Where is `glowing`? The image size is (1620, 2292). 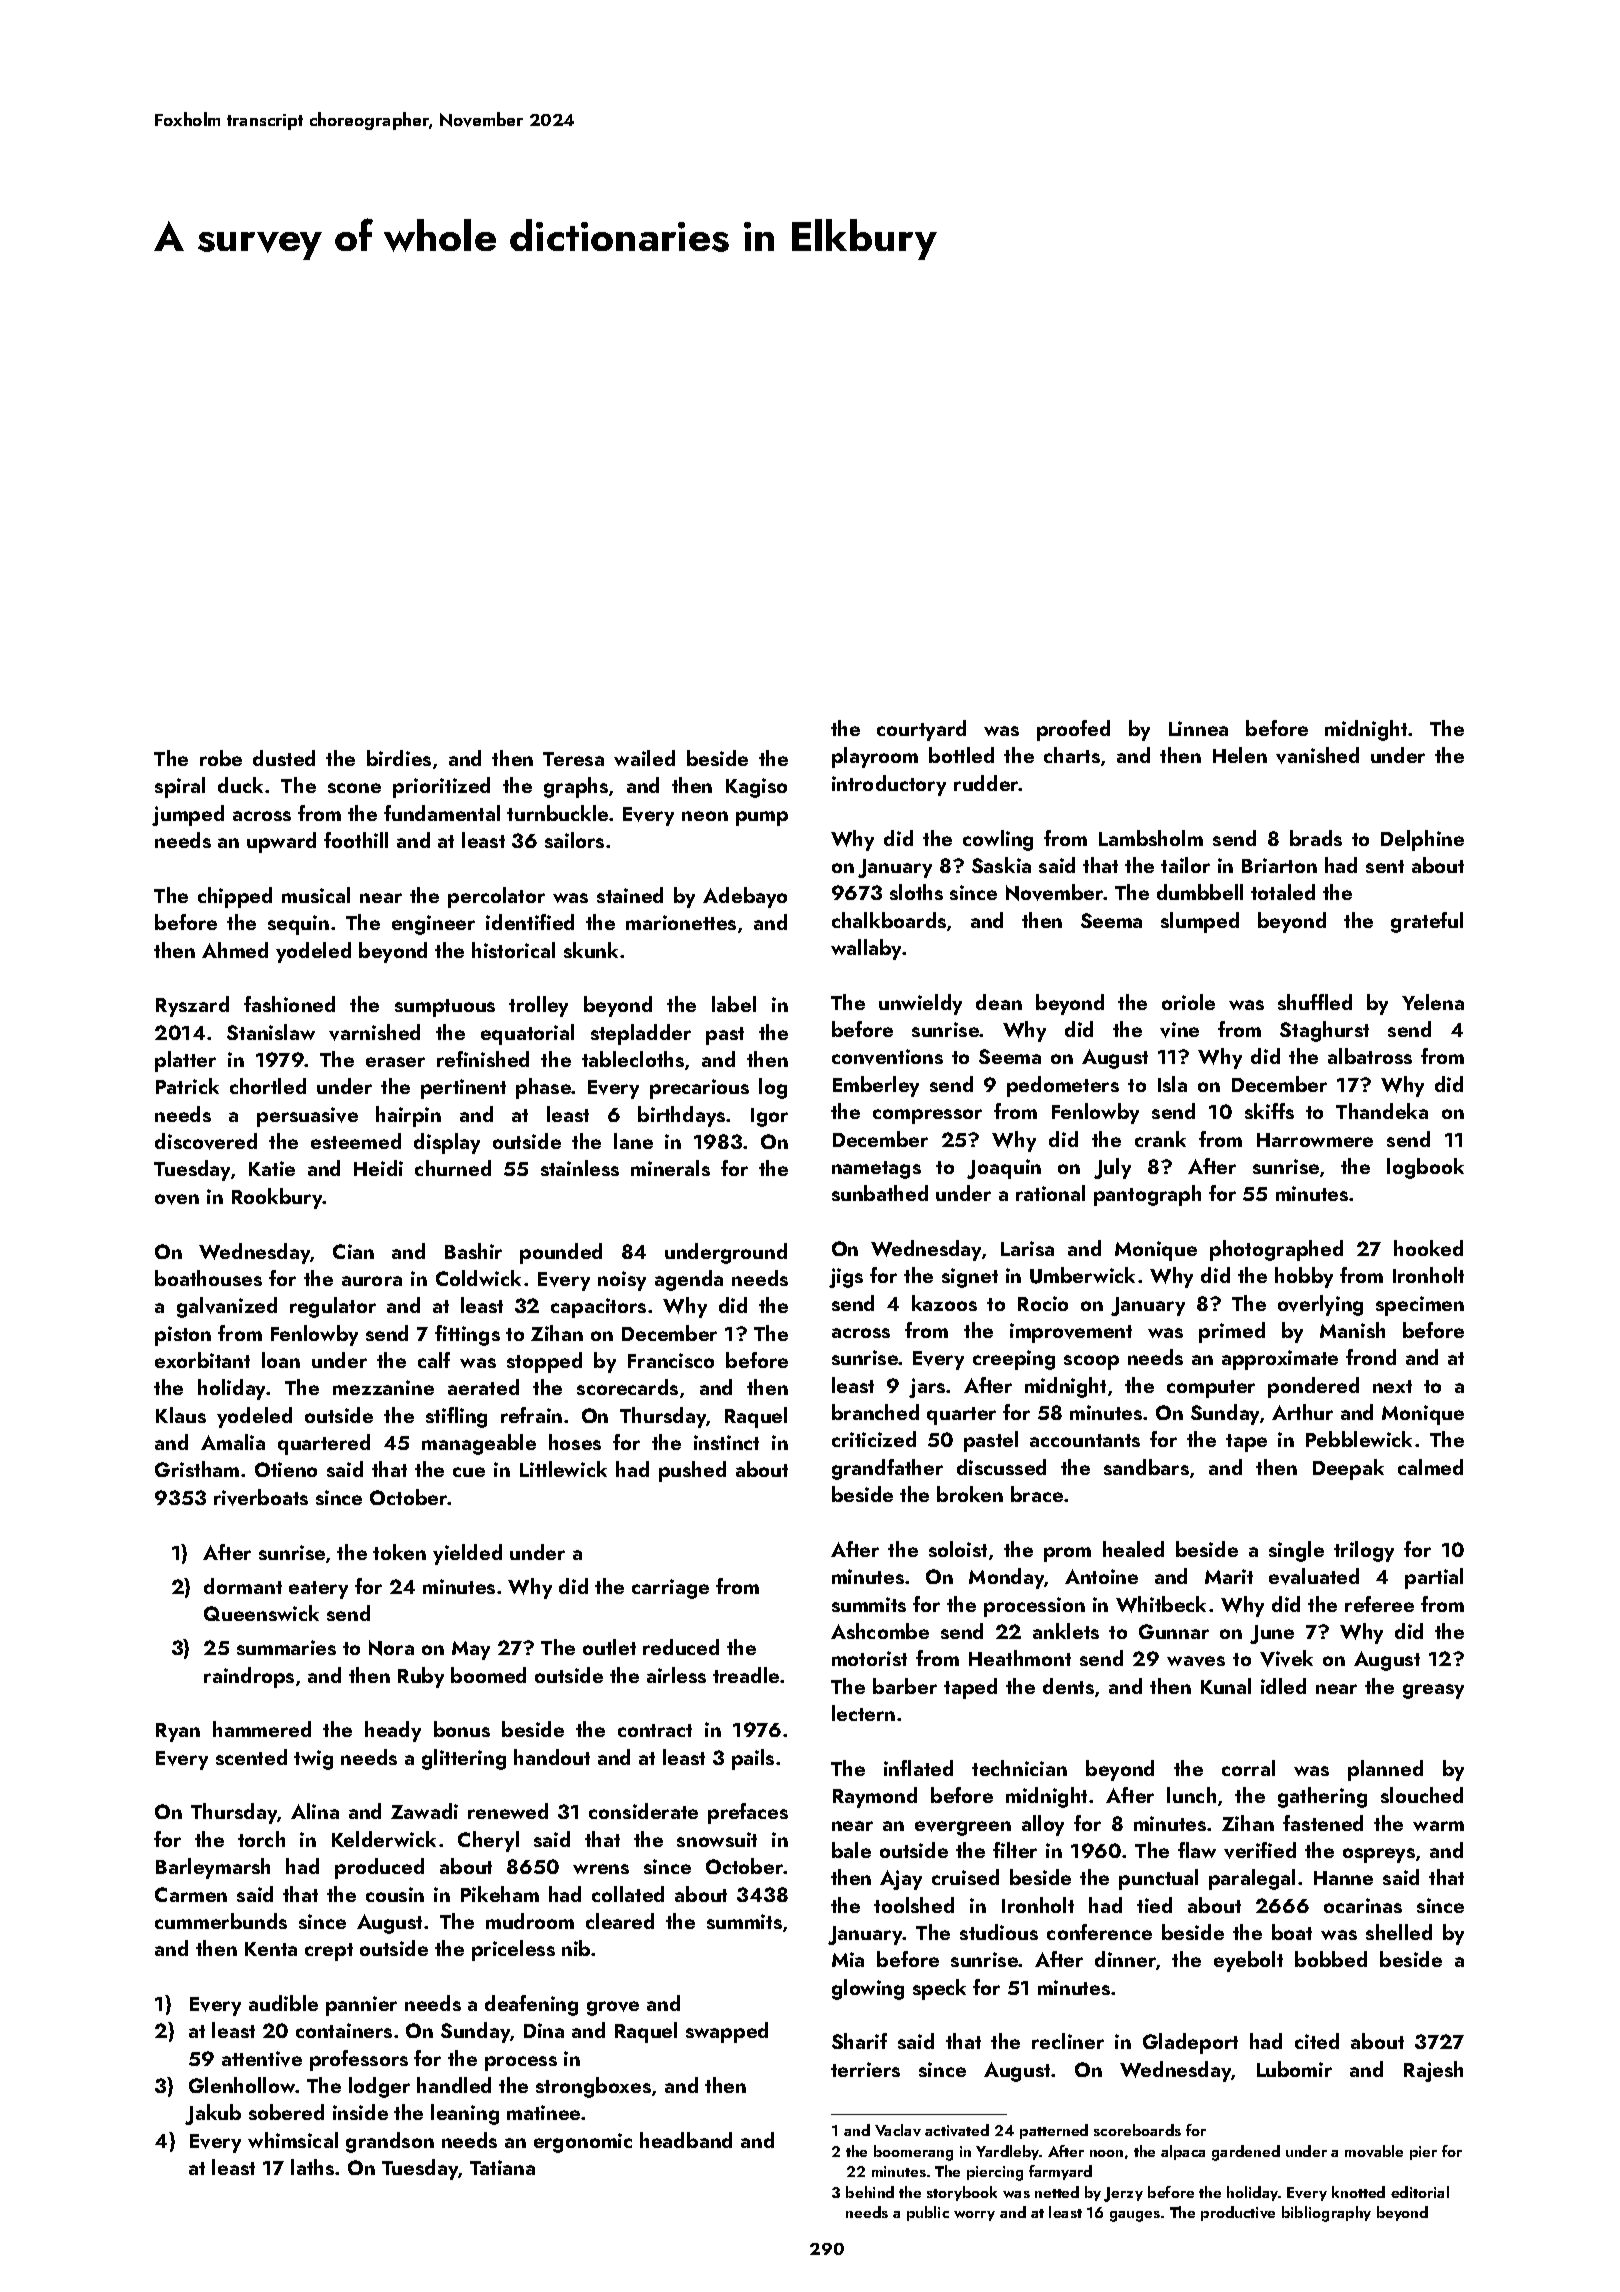
glowing is located at coordinates (868, 1989).
